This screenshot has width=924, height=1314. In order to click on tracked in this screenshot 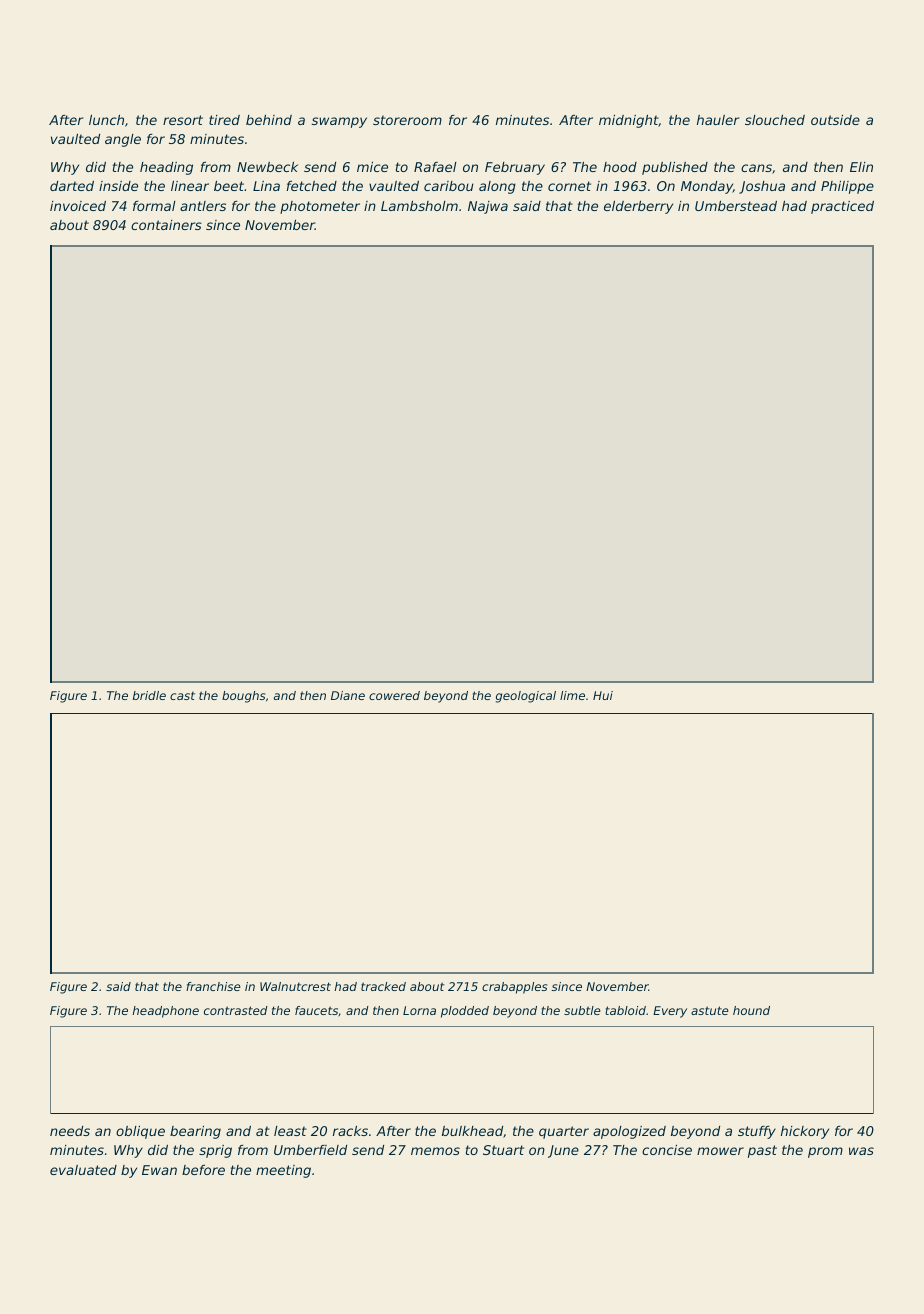, I will do `click(383, 986)`.
